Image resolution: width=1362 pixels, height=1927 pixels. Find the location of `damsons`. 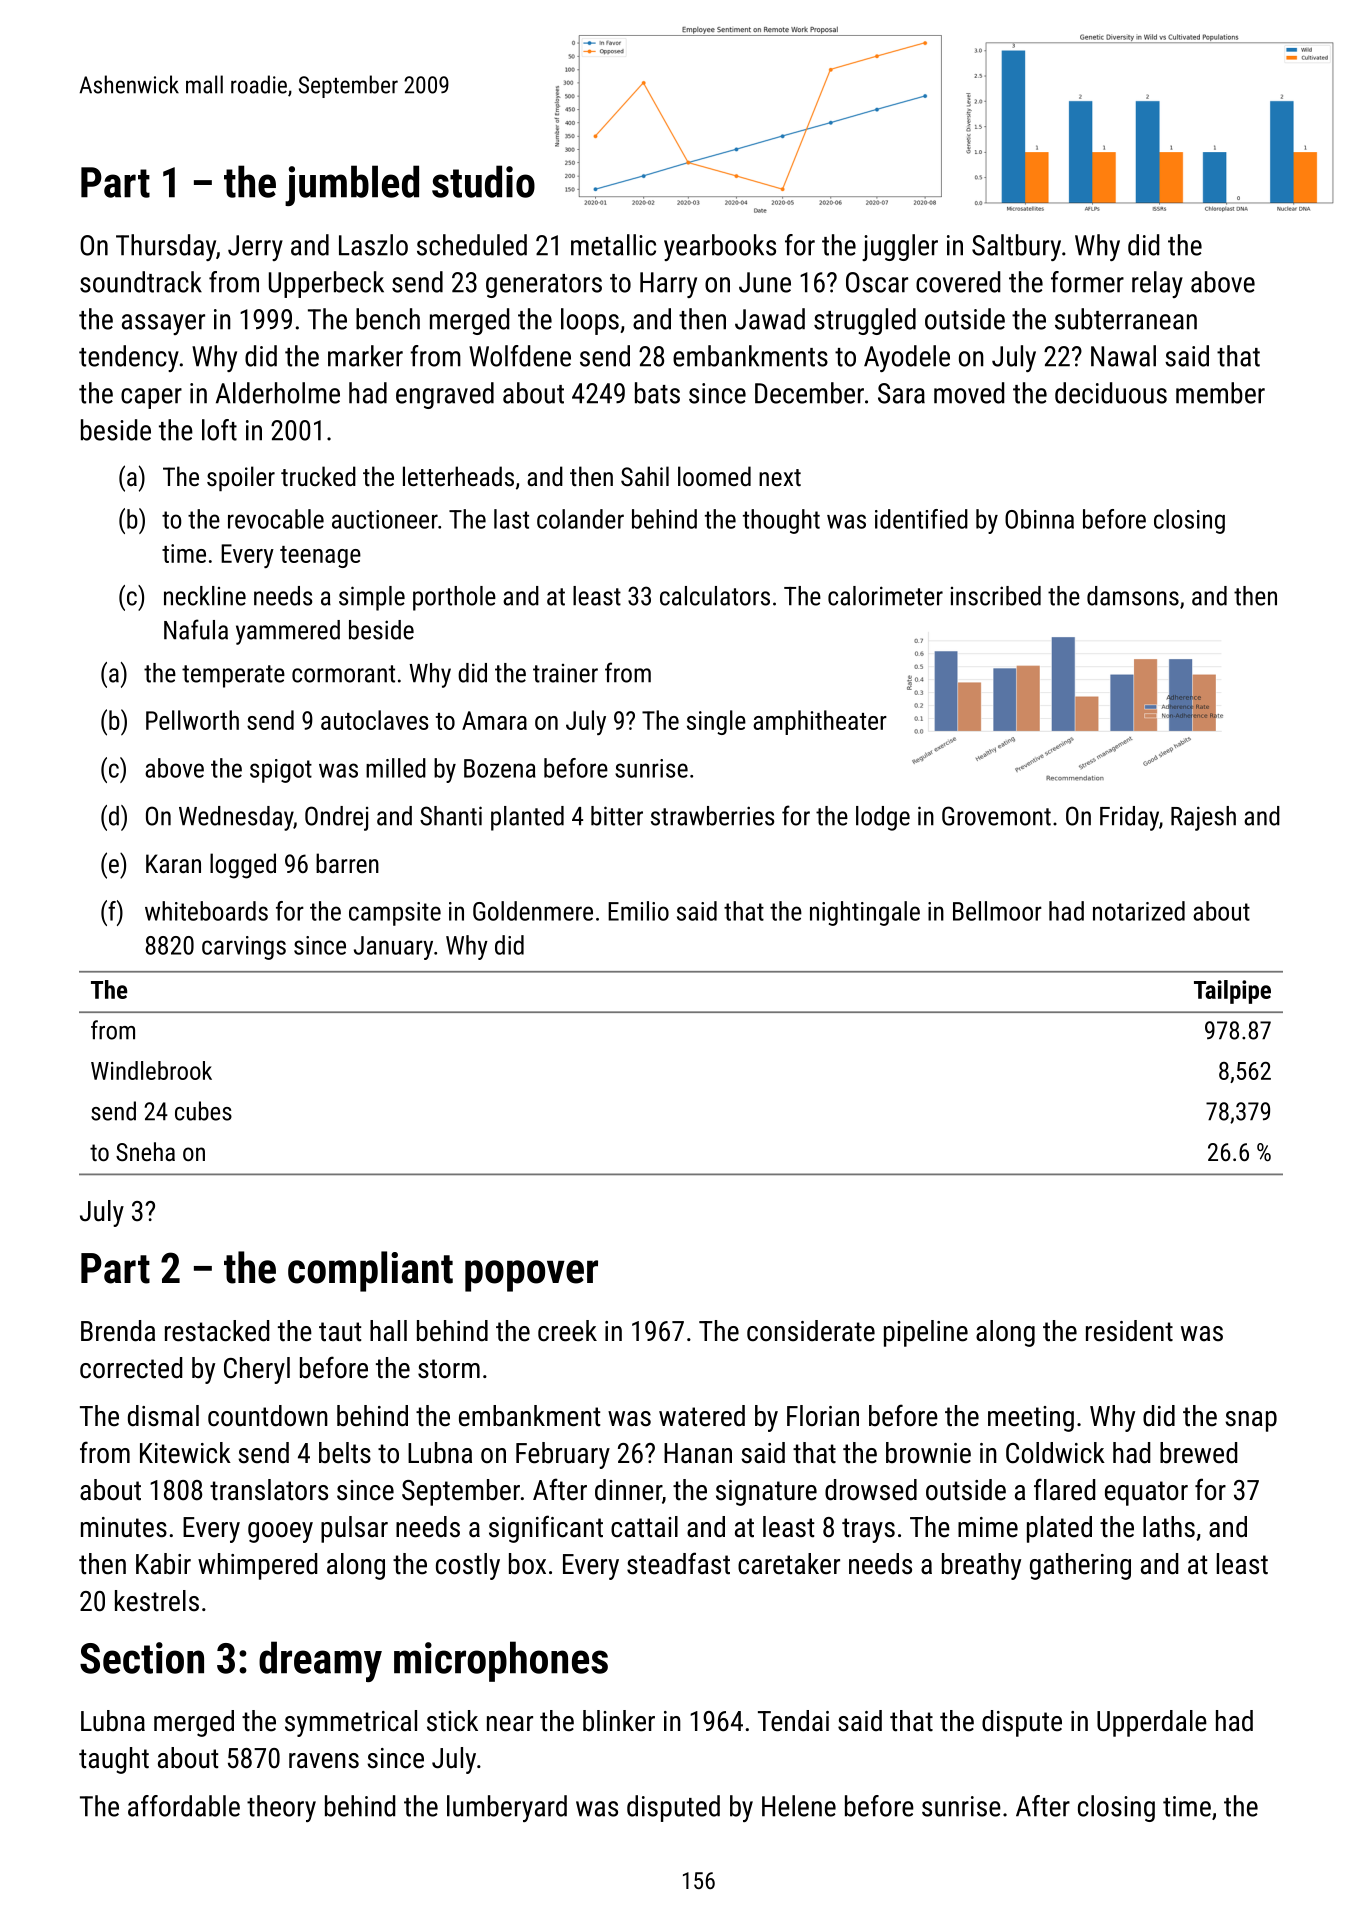

damsons is located at coordinates (1133, 596).
